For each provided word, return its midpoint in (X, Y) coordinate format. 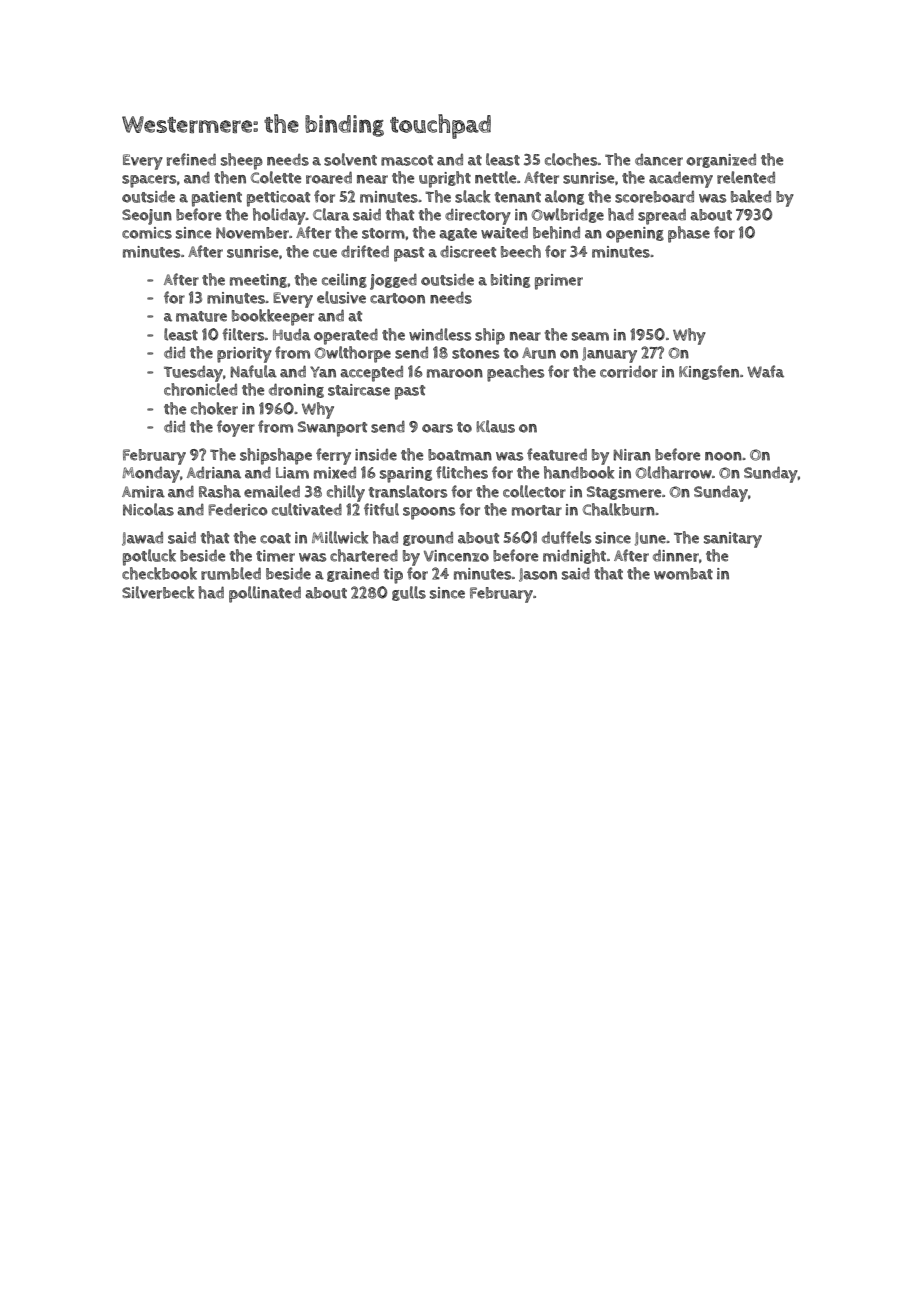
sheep (242, 161)
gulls (409, 593)
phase (689, 234)
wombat (683, 574)
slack (473, 196)
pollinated (265, 594)
